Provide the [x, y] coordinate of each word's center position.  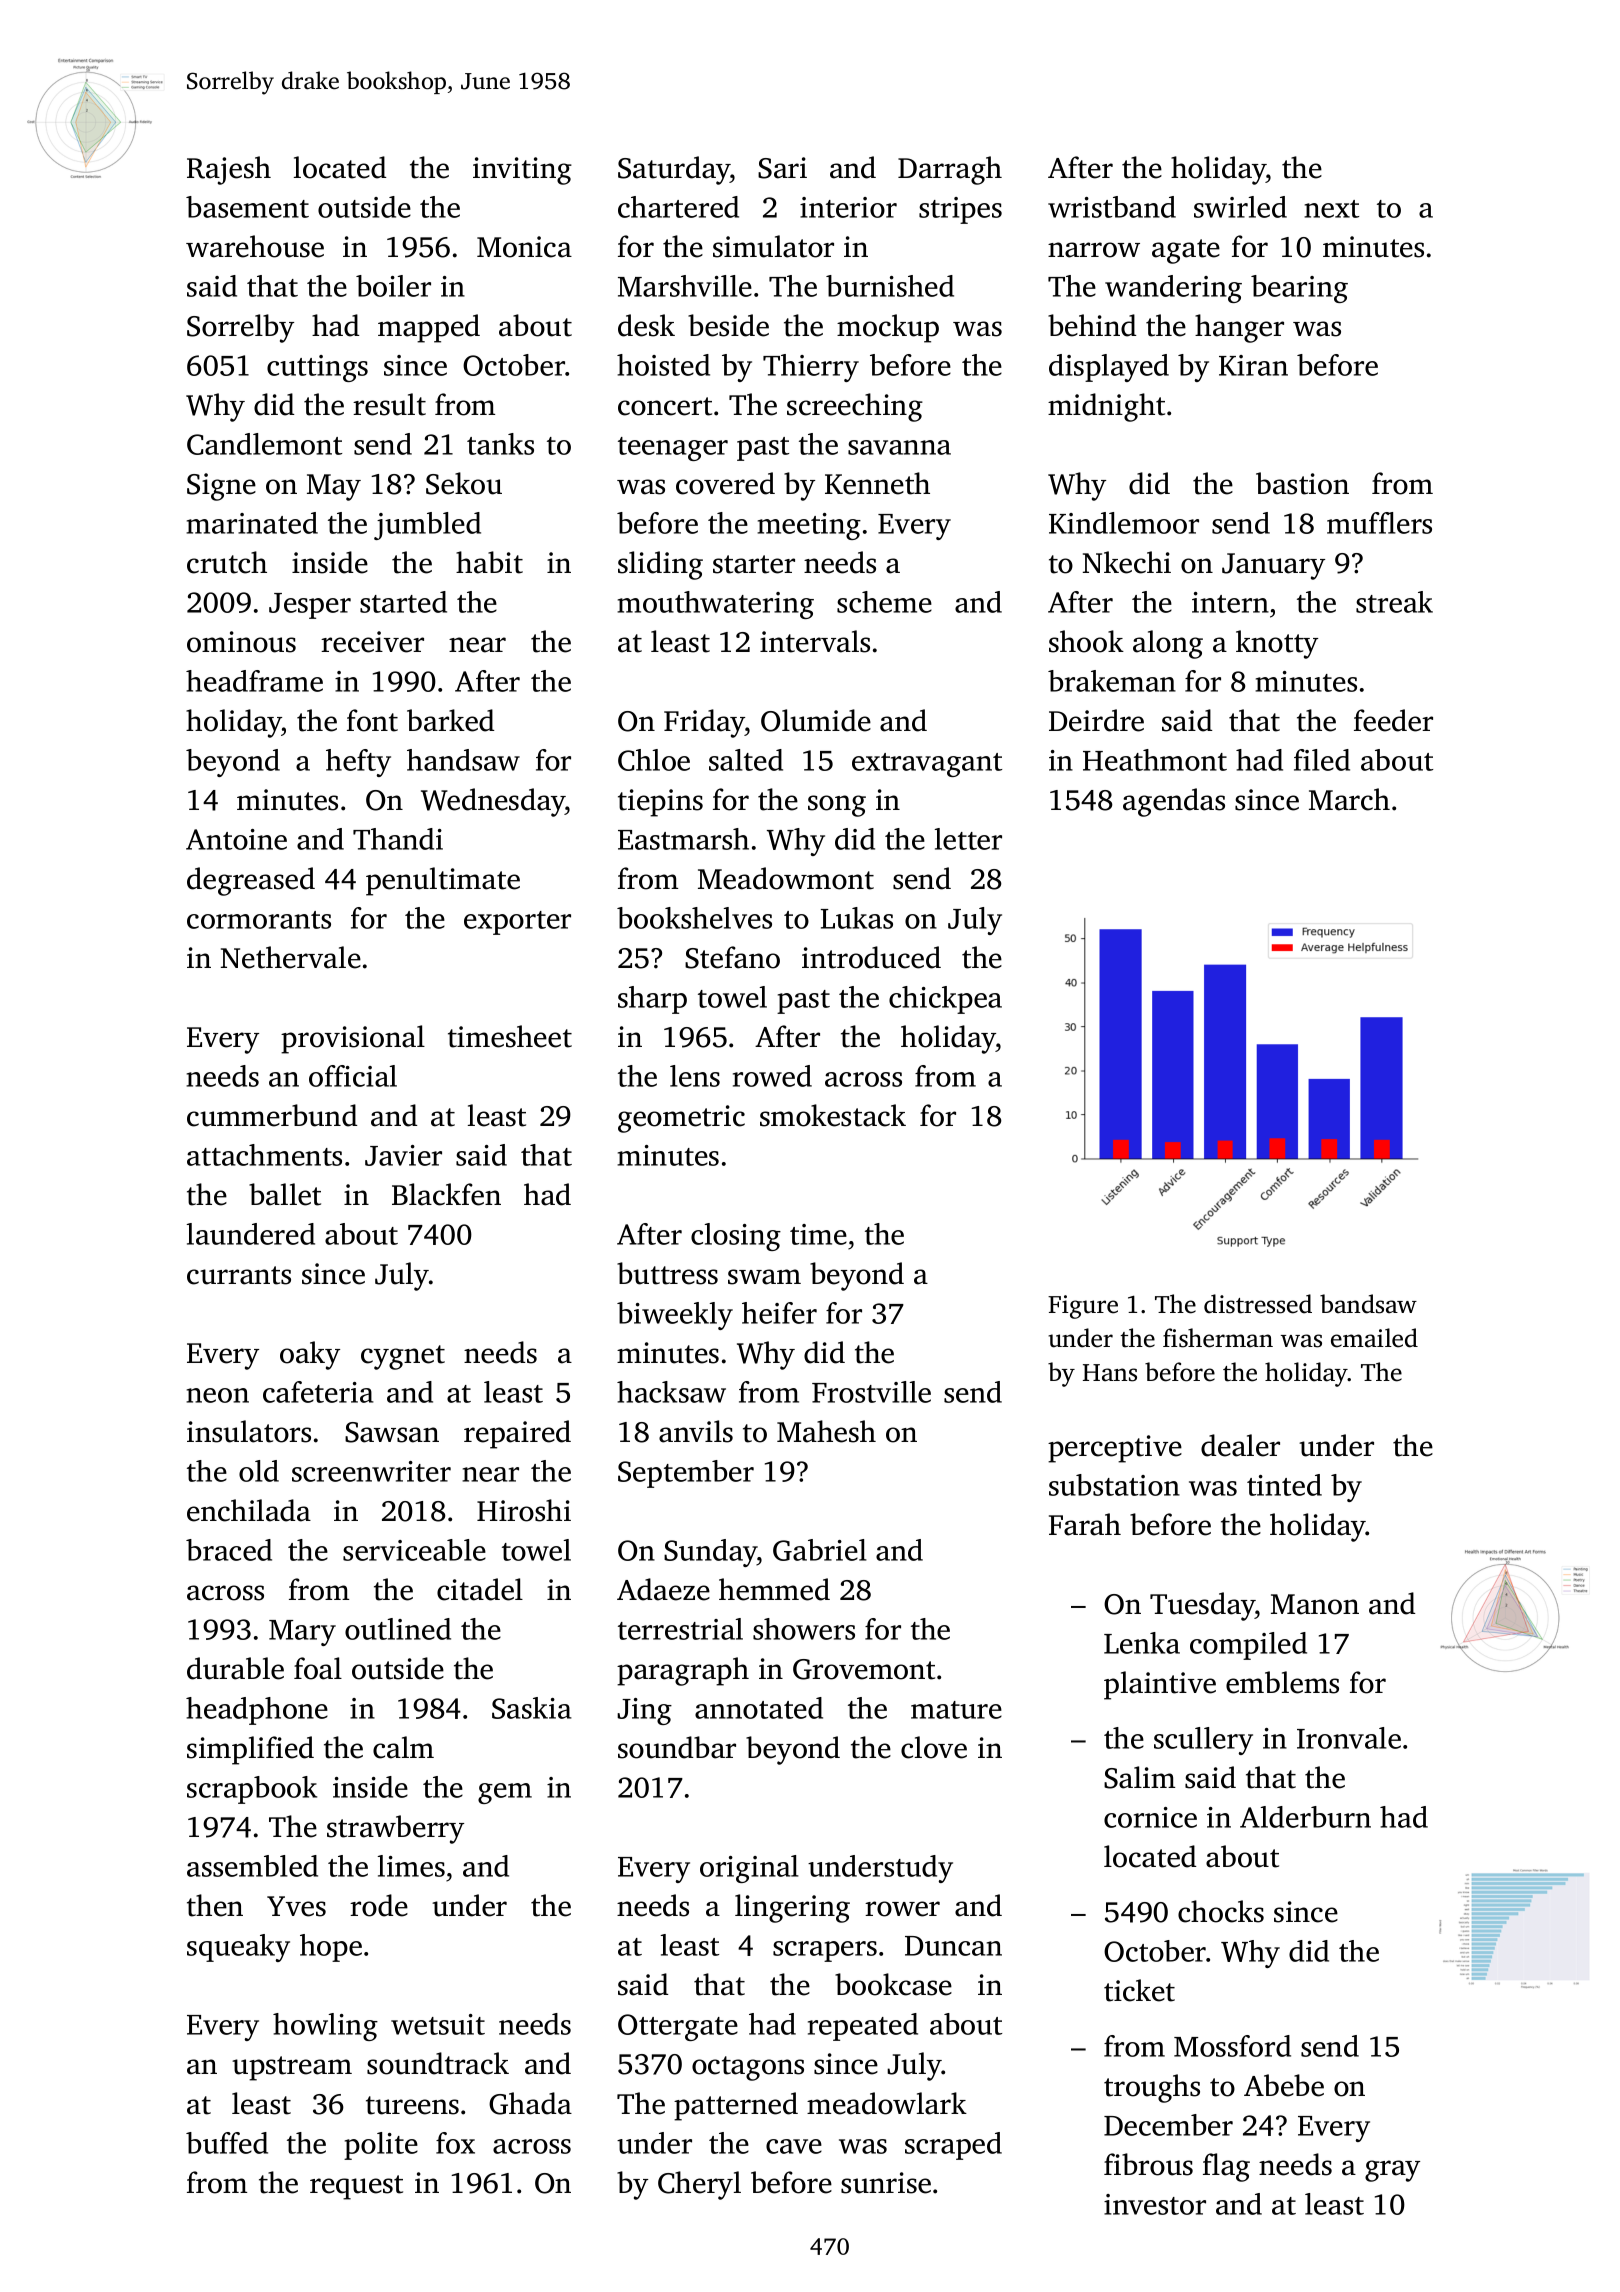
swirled [1240, 207]
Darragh [950, 170]
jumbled [427, 526]
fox [455, 2143]
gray [1392, 2171]
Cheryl [699, 2185]
